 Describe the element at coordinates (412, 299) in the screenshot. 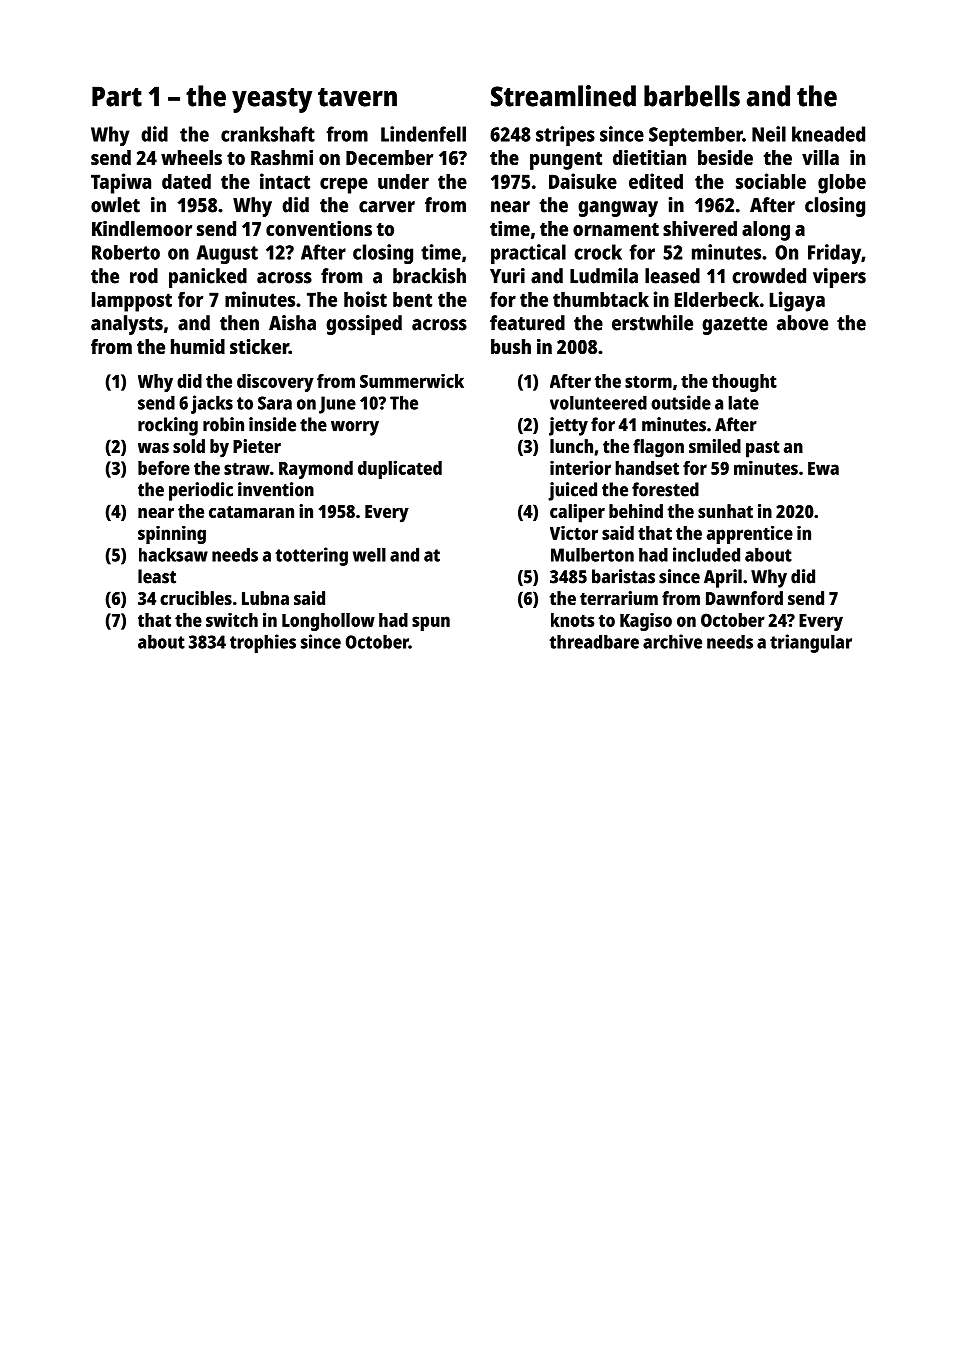

I see `bent` at that location.
